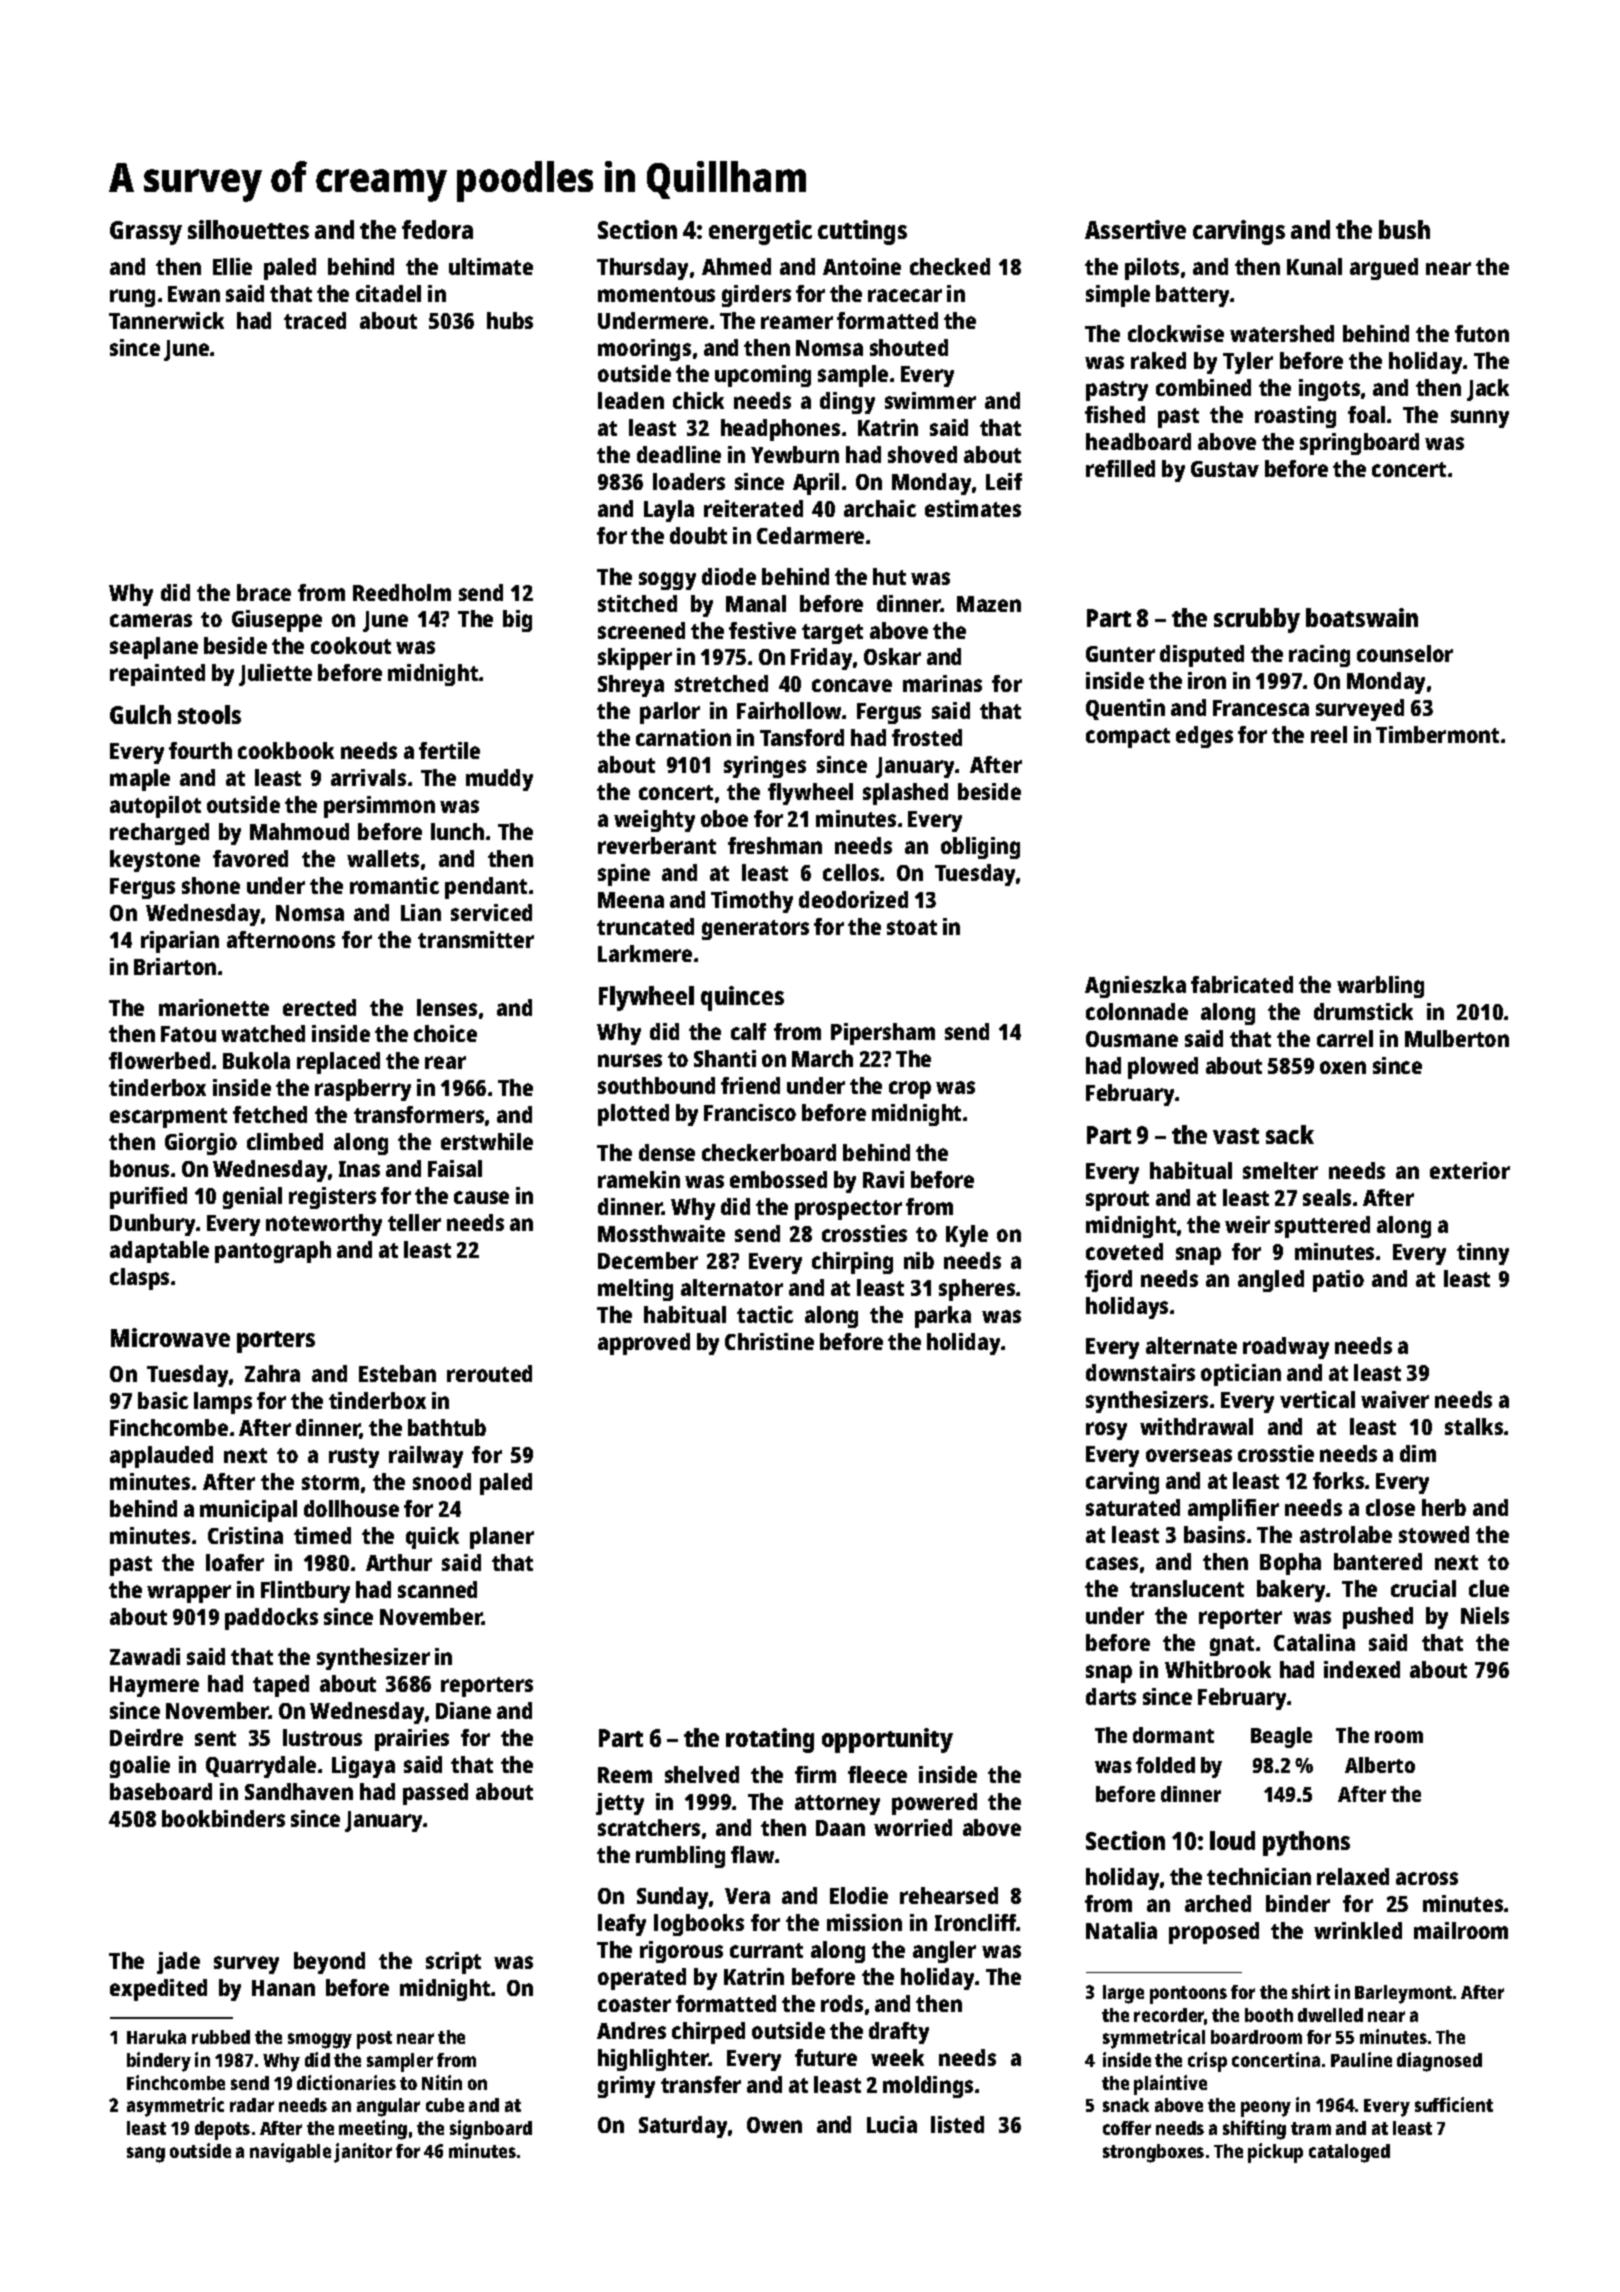 This page has height=2292, width=1620. Describe the element at coordinates (667, 1152) in the page. I see `dense` at that location.
